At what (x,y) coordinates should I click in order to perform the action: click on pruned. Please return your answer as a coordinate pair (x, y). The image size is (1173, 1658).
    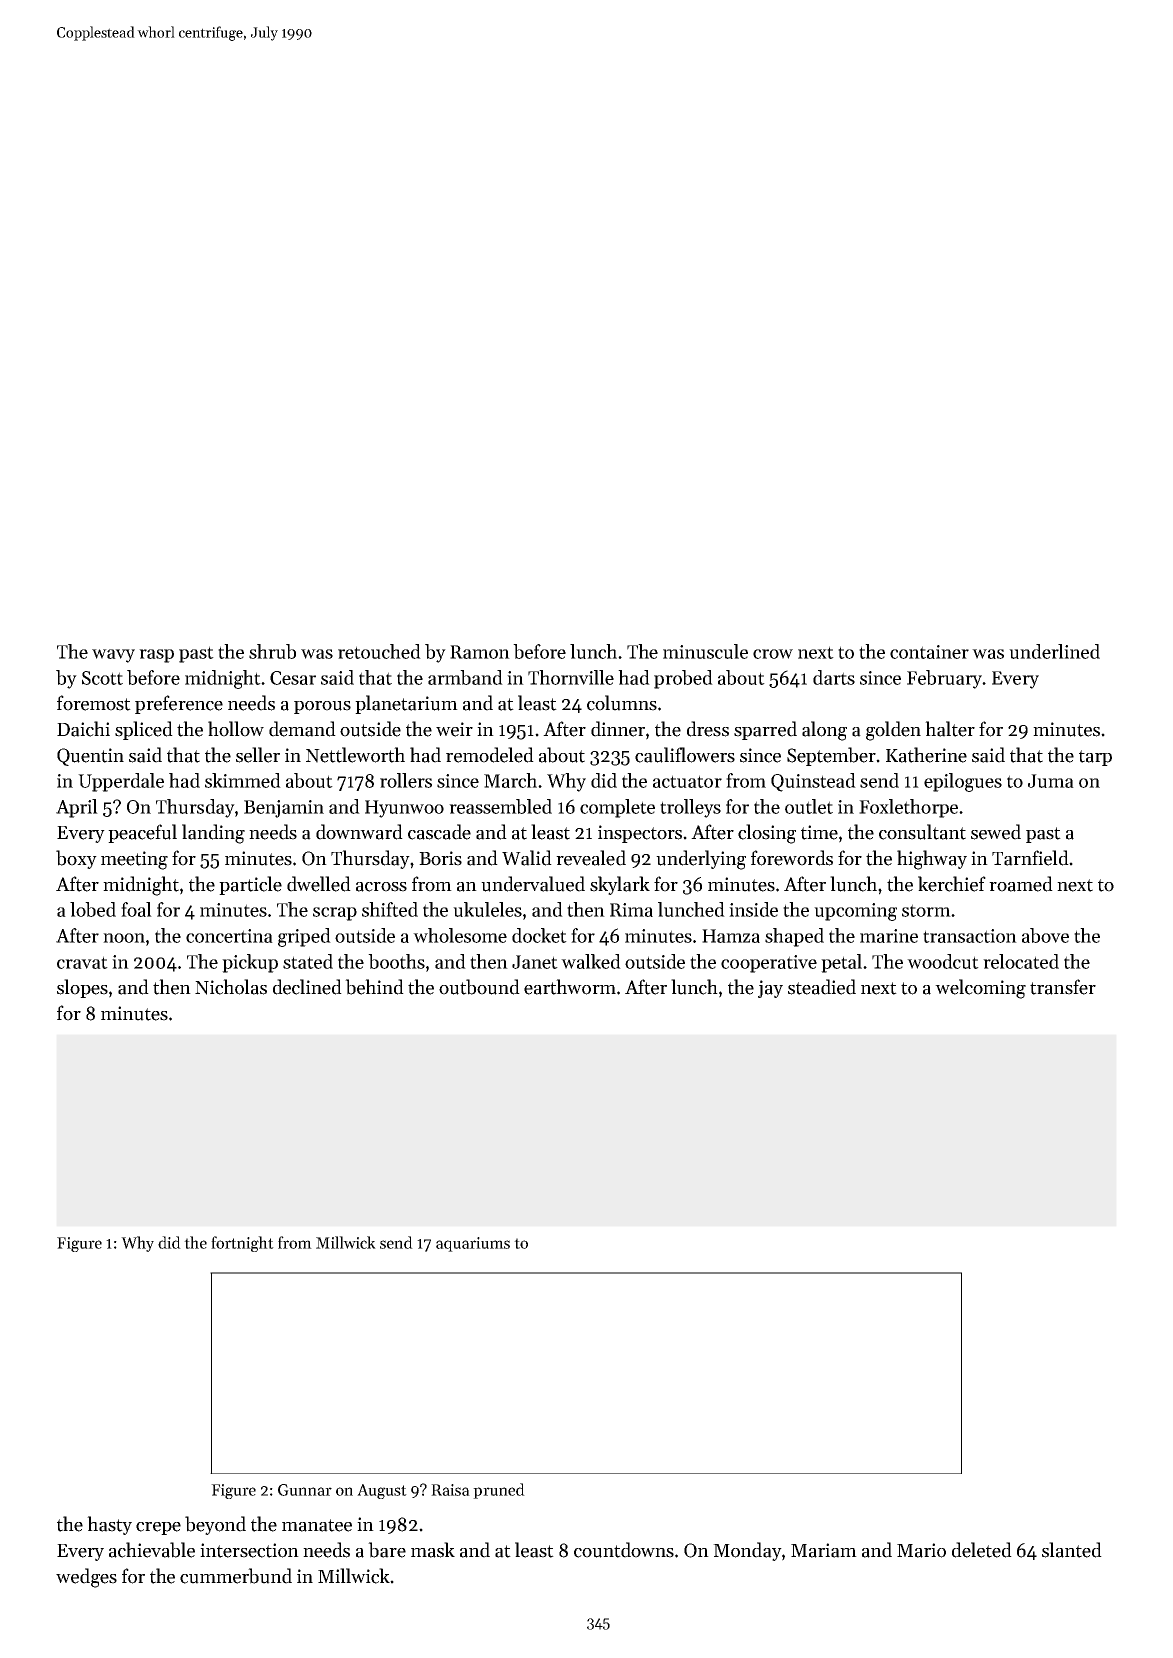
    Looking at the image, I should click on (499, 1491).
